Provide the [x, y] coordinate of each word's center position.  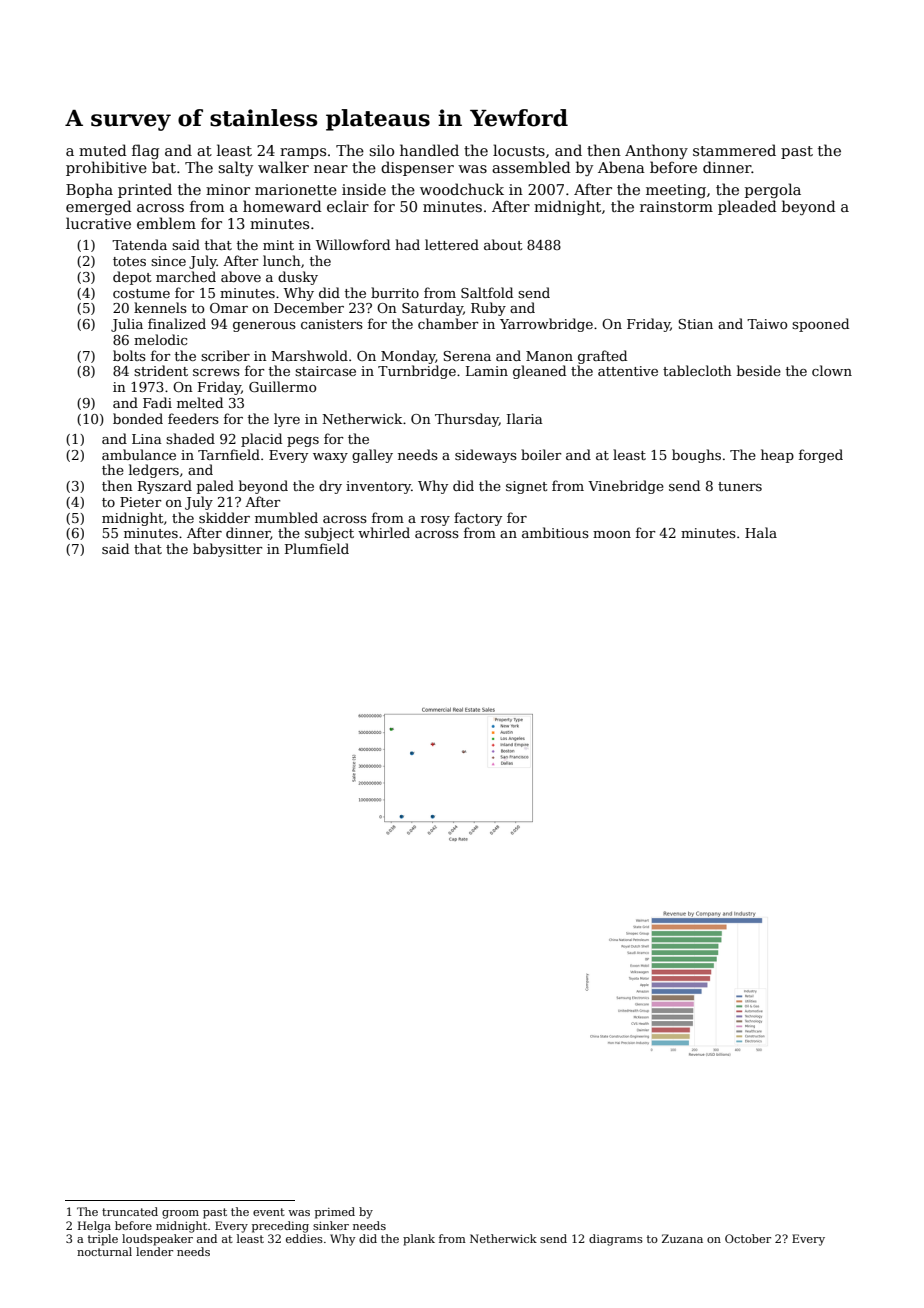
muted [103, 150]
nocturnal [104, 1251]
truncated [130, 1211]
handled [429, 150]
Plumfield [317, 548]
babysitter [228, 550]
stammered [734, 150]
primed [335, 1213]
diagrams [616, 1240]
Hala [761, 532]
